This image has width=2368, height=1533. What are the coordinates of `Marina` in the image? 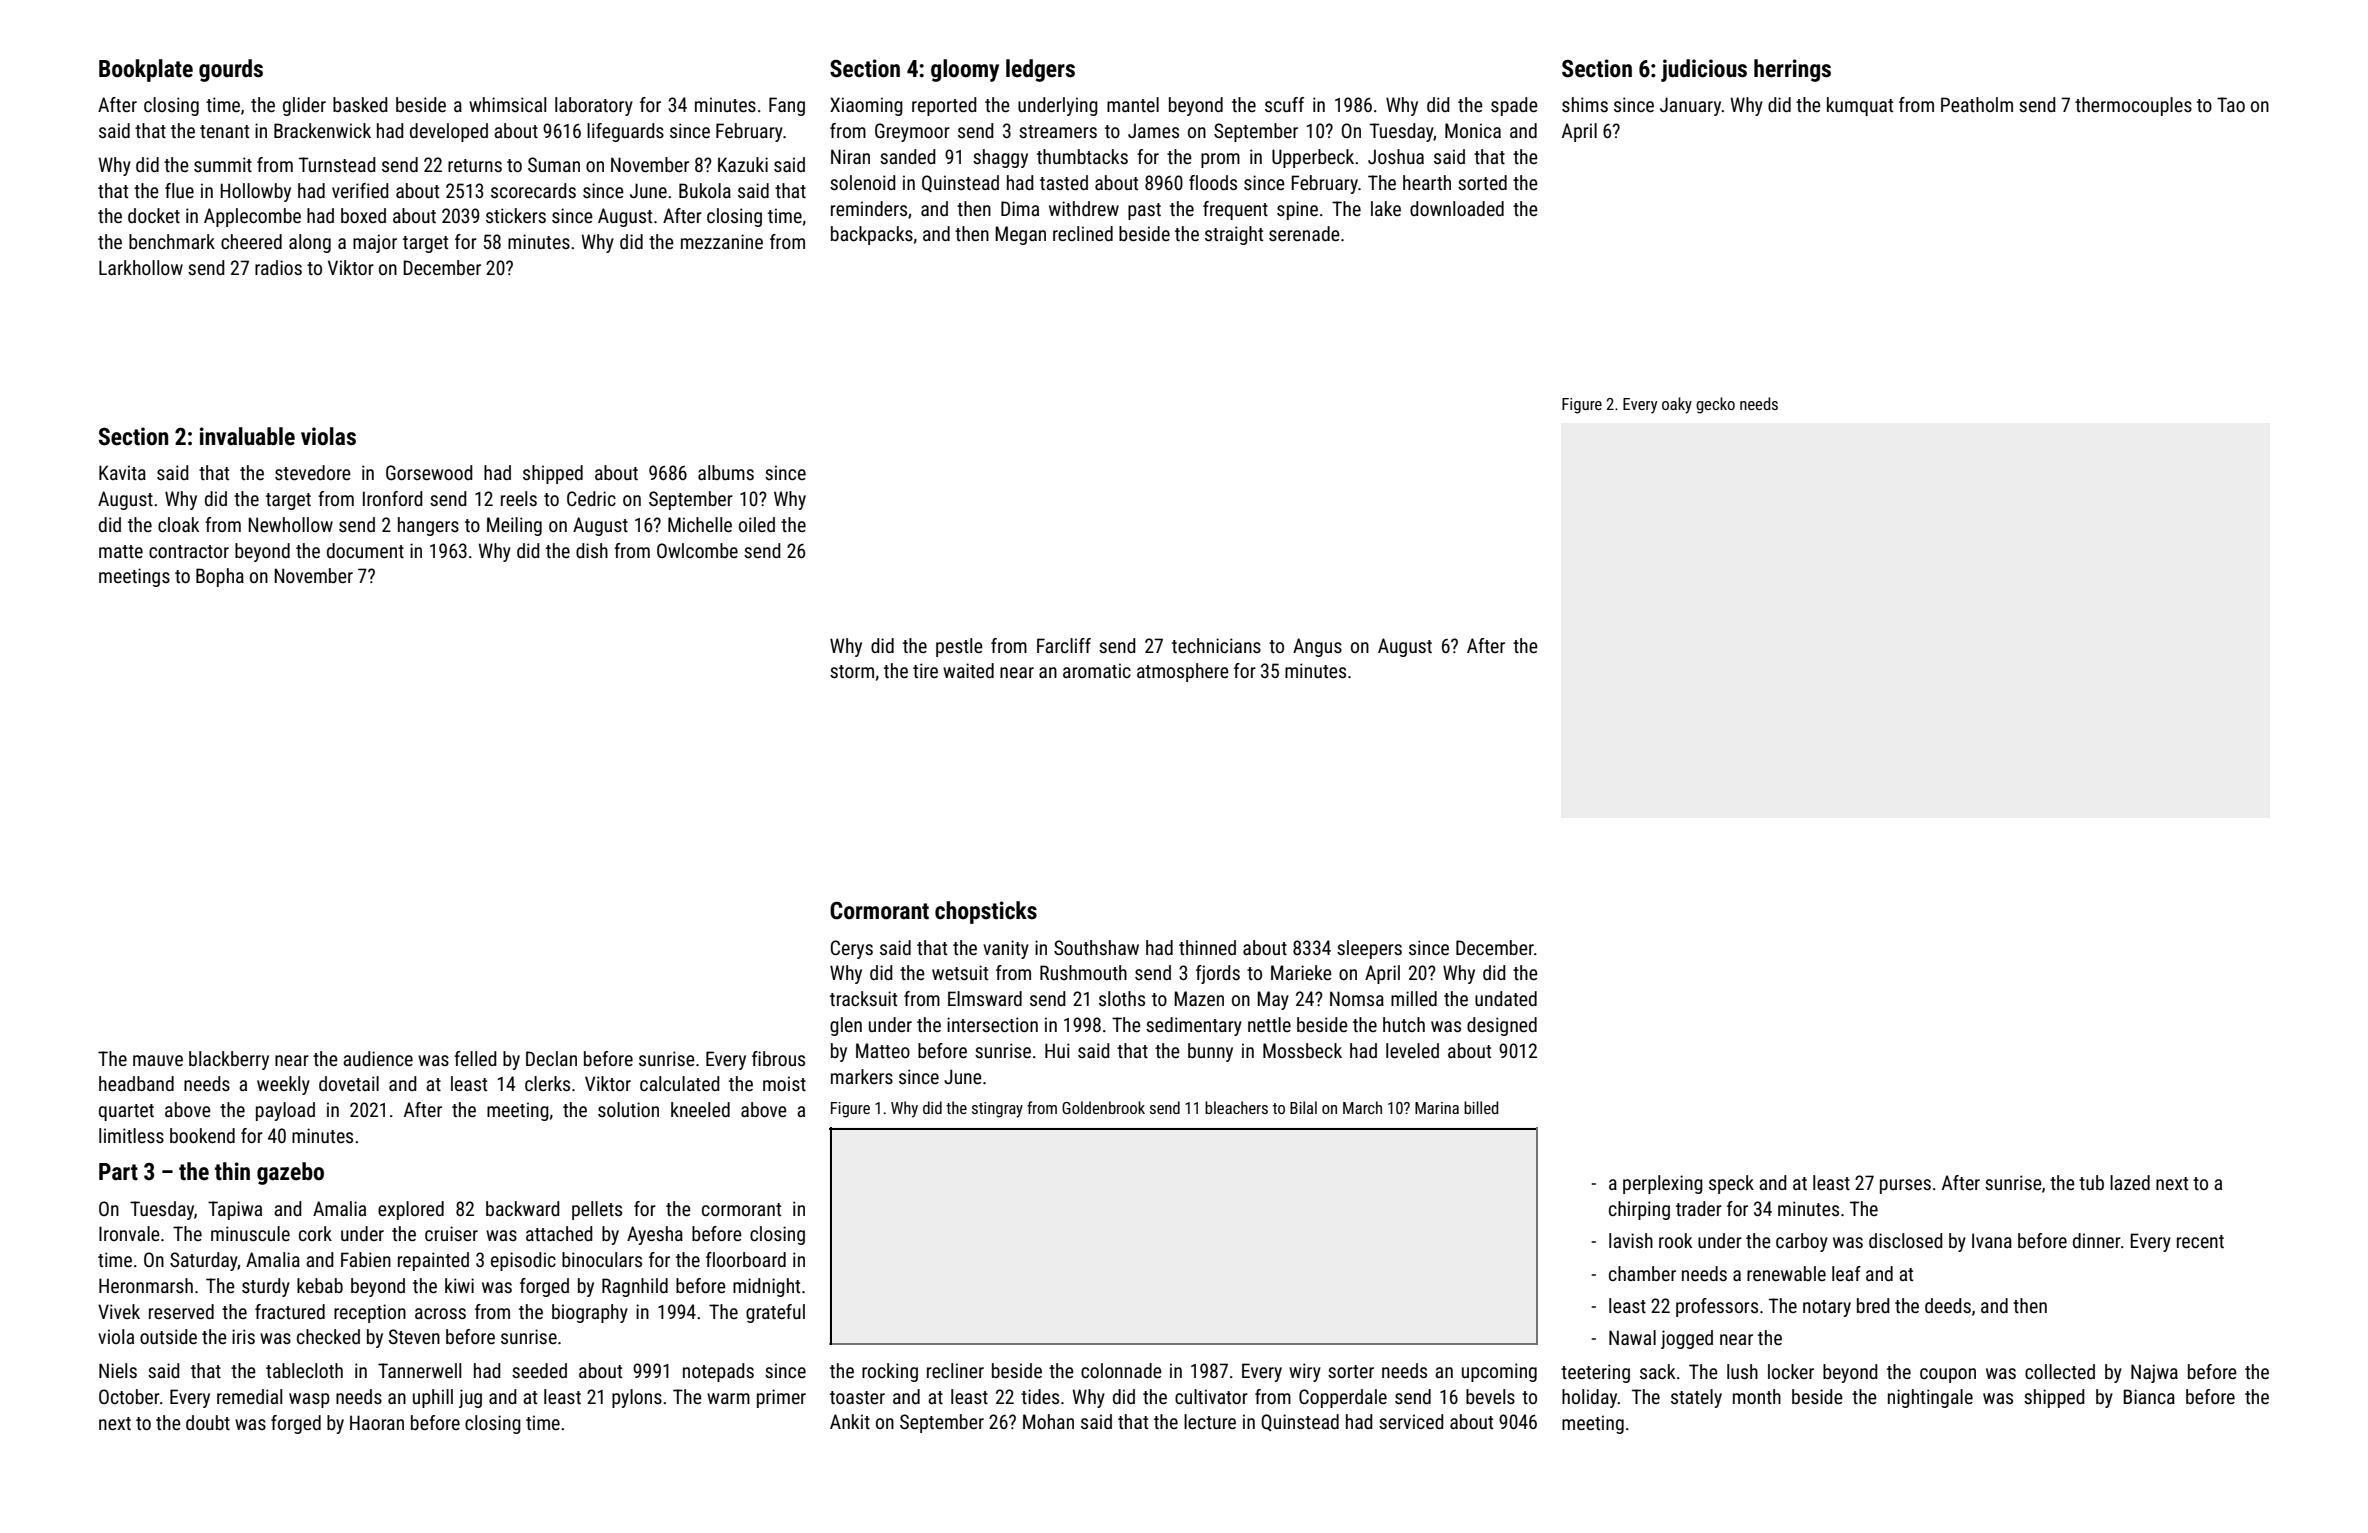 It's located at (1437, 1108).
